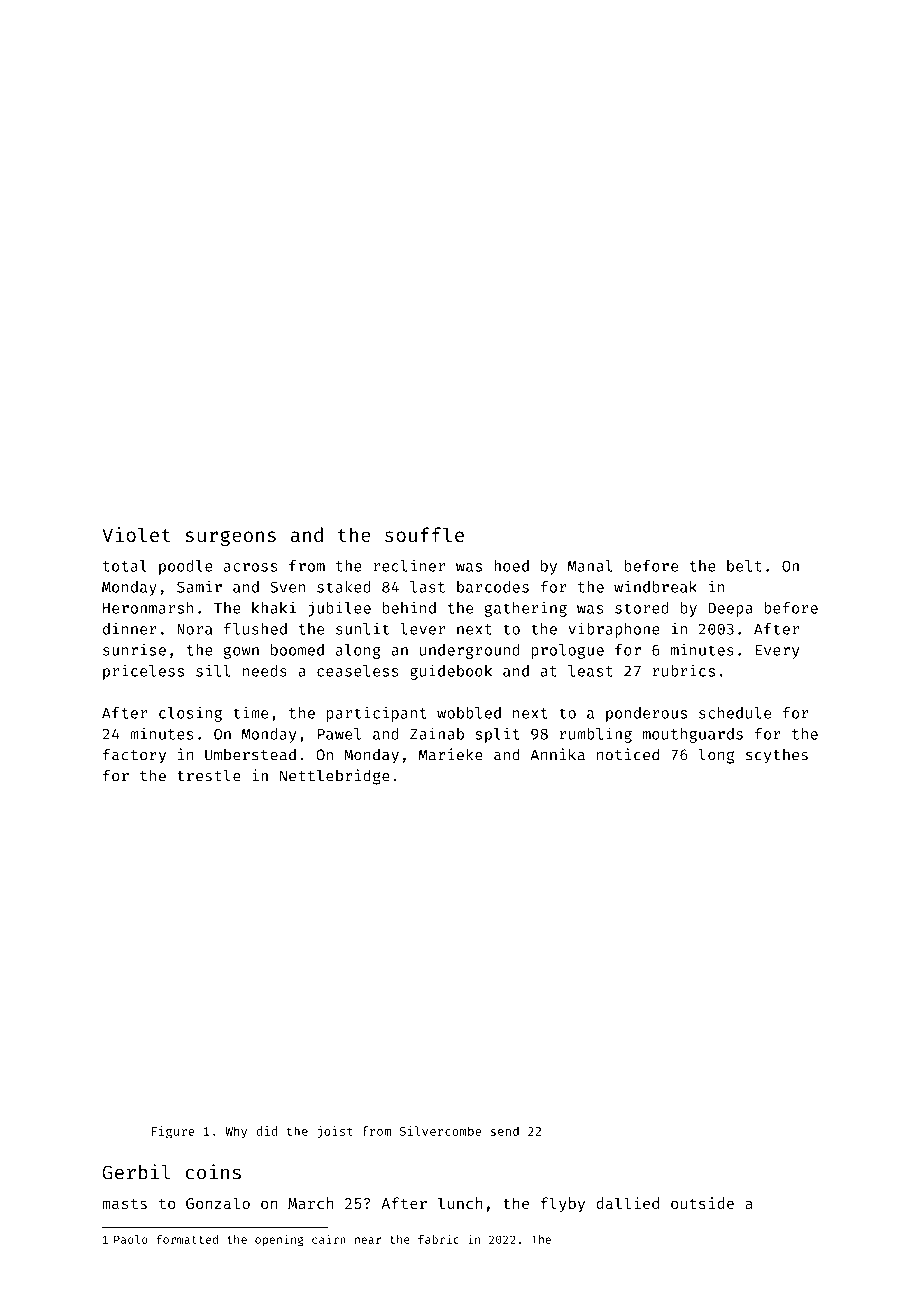 Image resolution: width=924 pixels, height=1308 pixels. I want to click on belt, so click(744, 566).
